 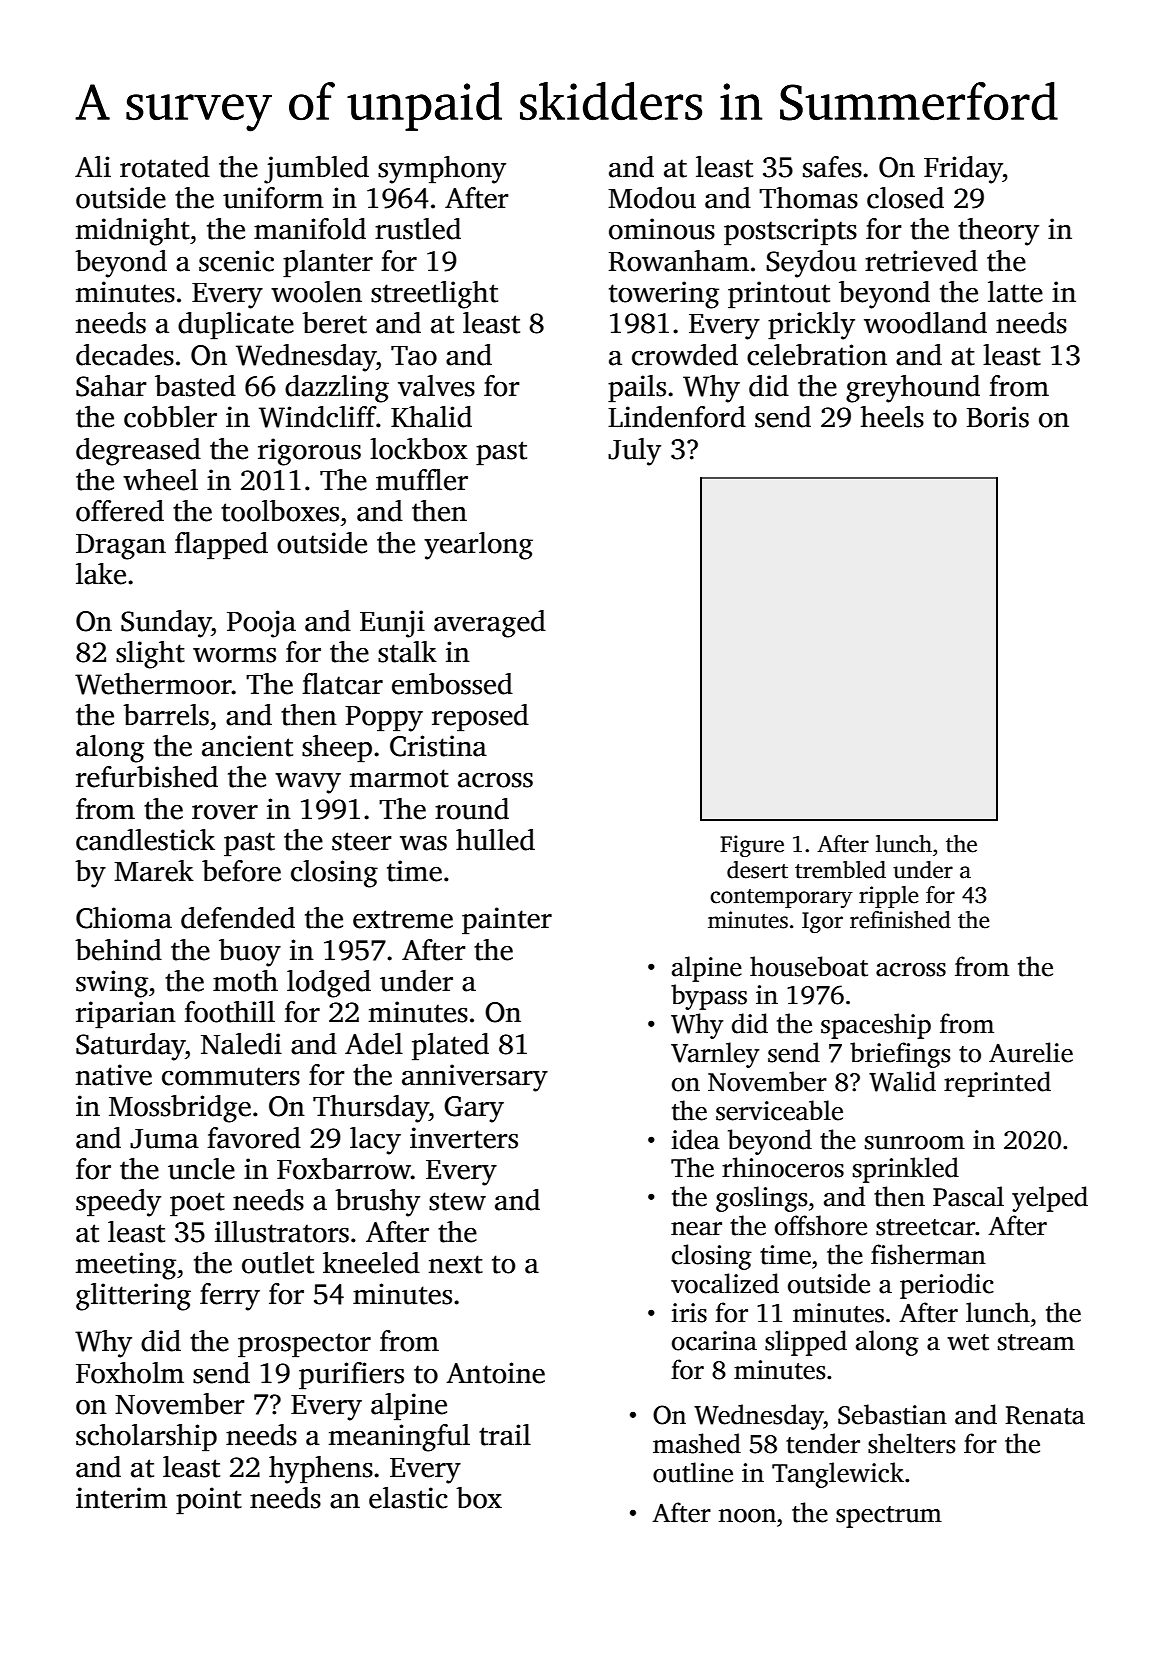 What do you see at coordinates (963, 170) in the document?
I see `Friday` at bounding box center [963, 170].
